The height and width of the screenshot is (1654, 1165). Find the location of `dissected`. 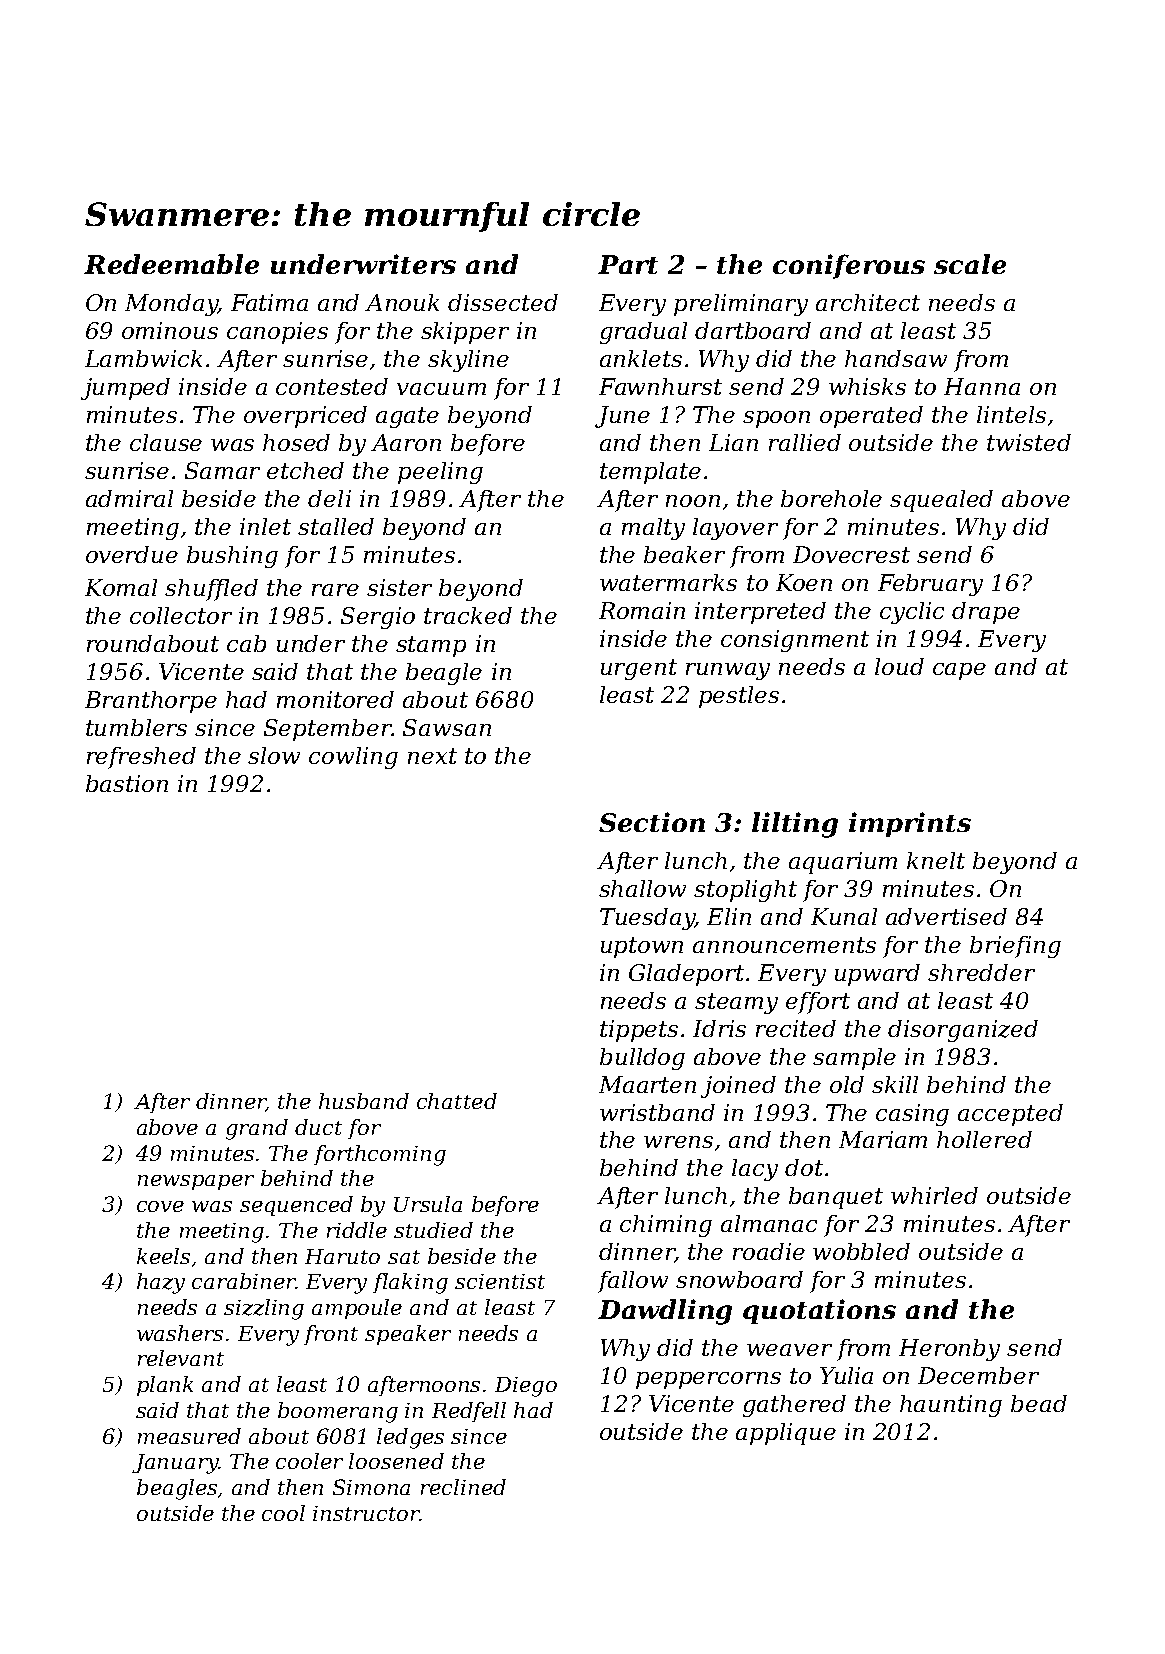

dissected is located at coordinates (503, 302).
